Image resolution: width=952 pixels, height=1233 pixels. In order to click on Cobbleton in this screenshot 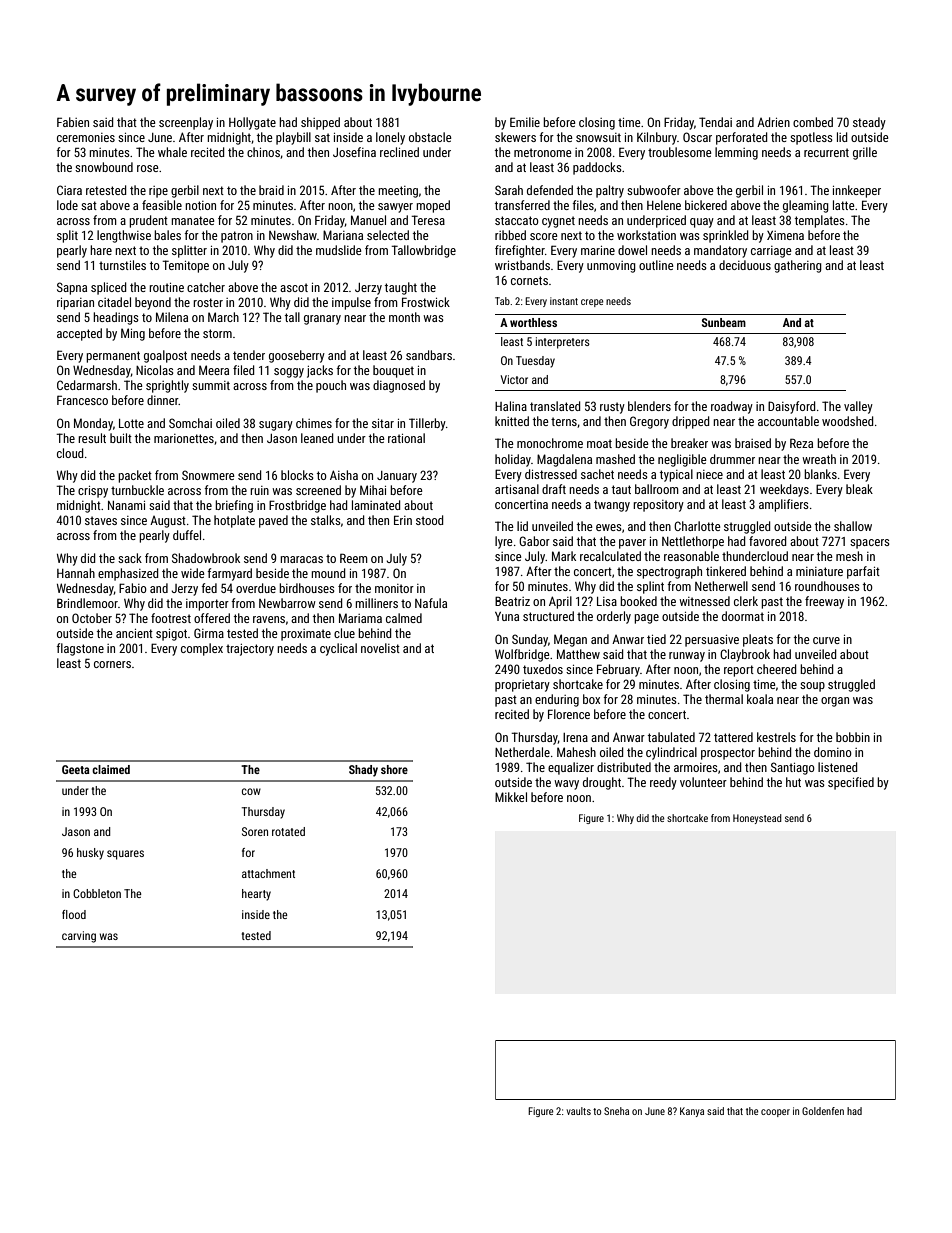, I will do `click(97, 893)`.
